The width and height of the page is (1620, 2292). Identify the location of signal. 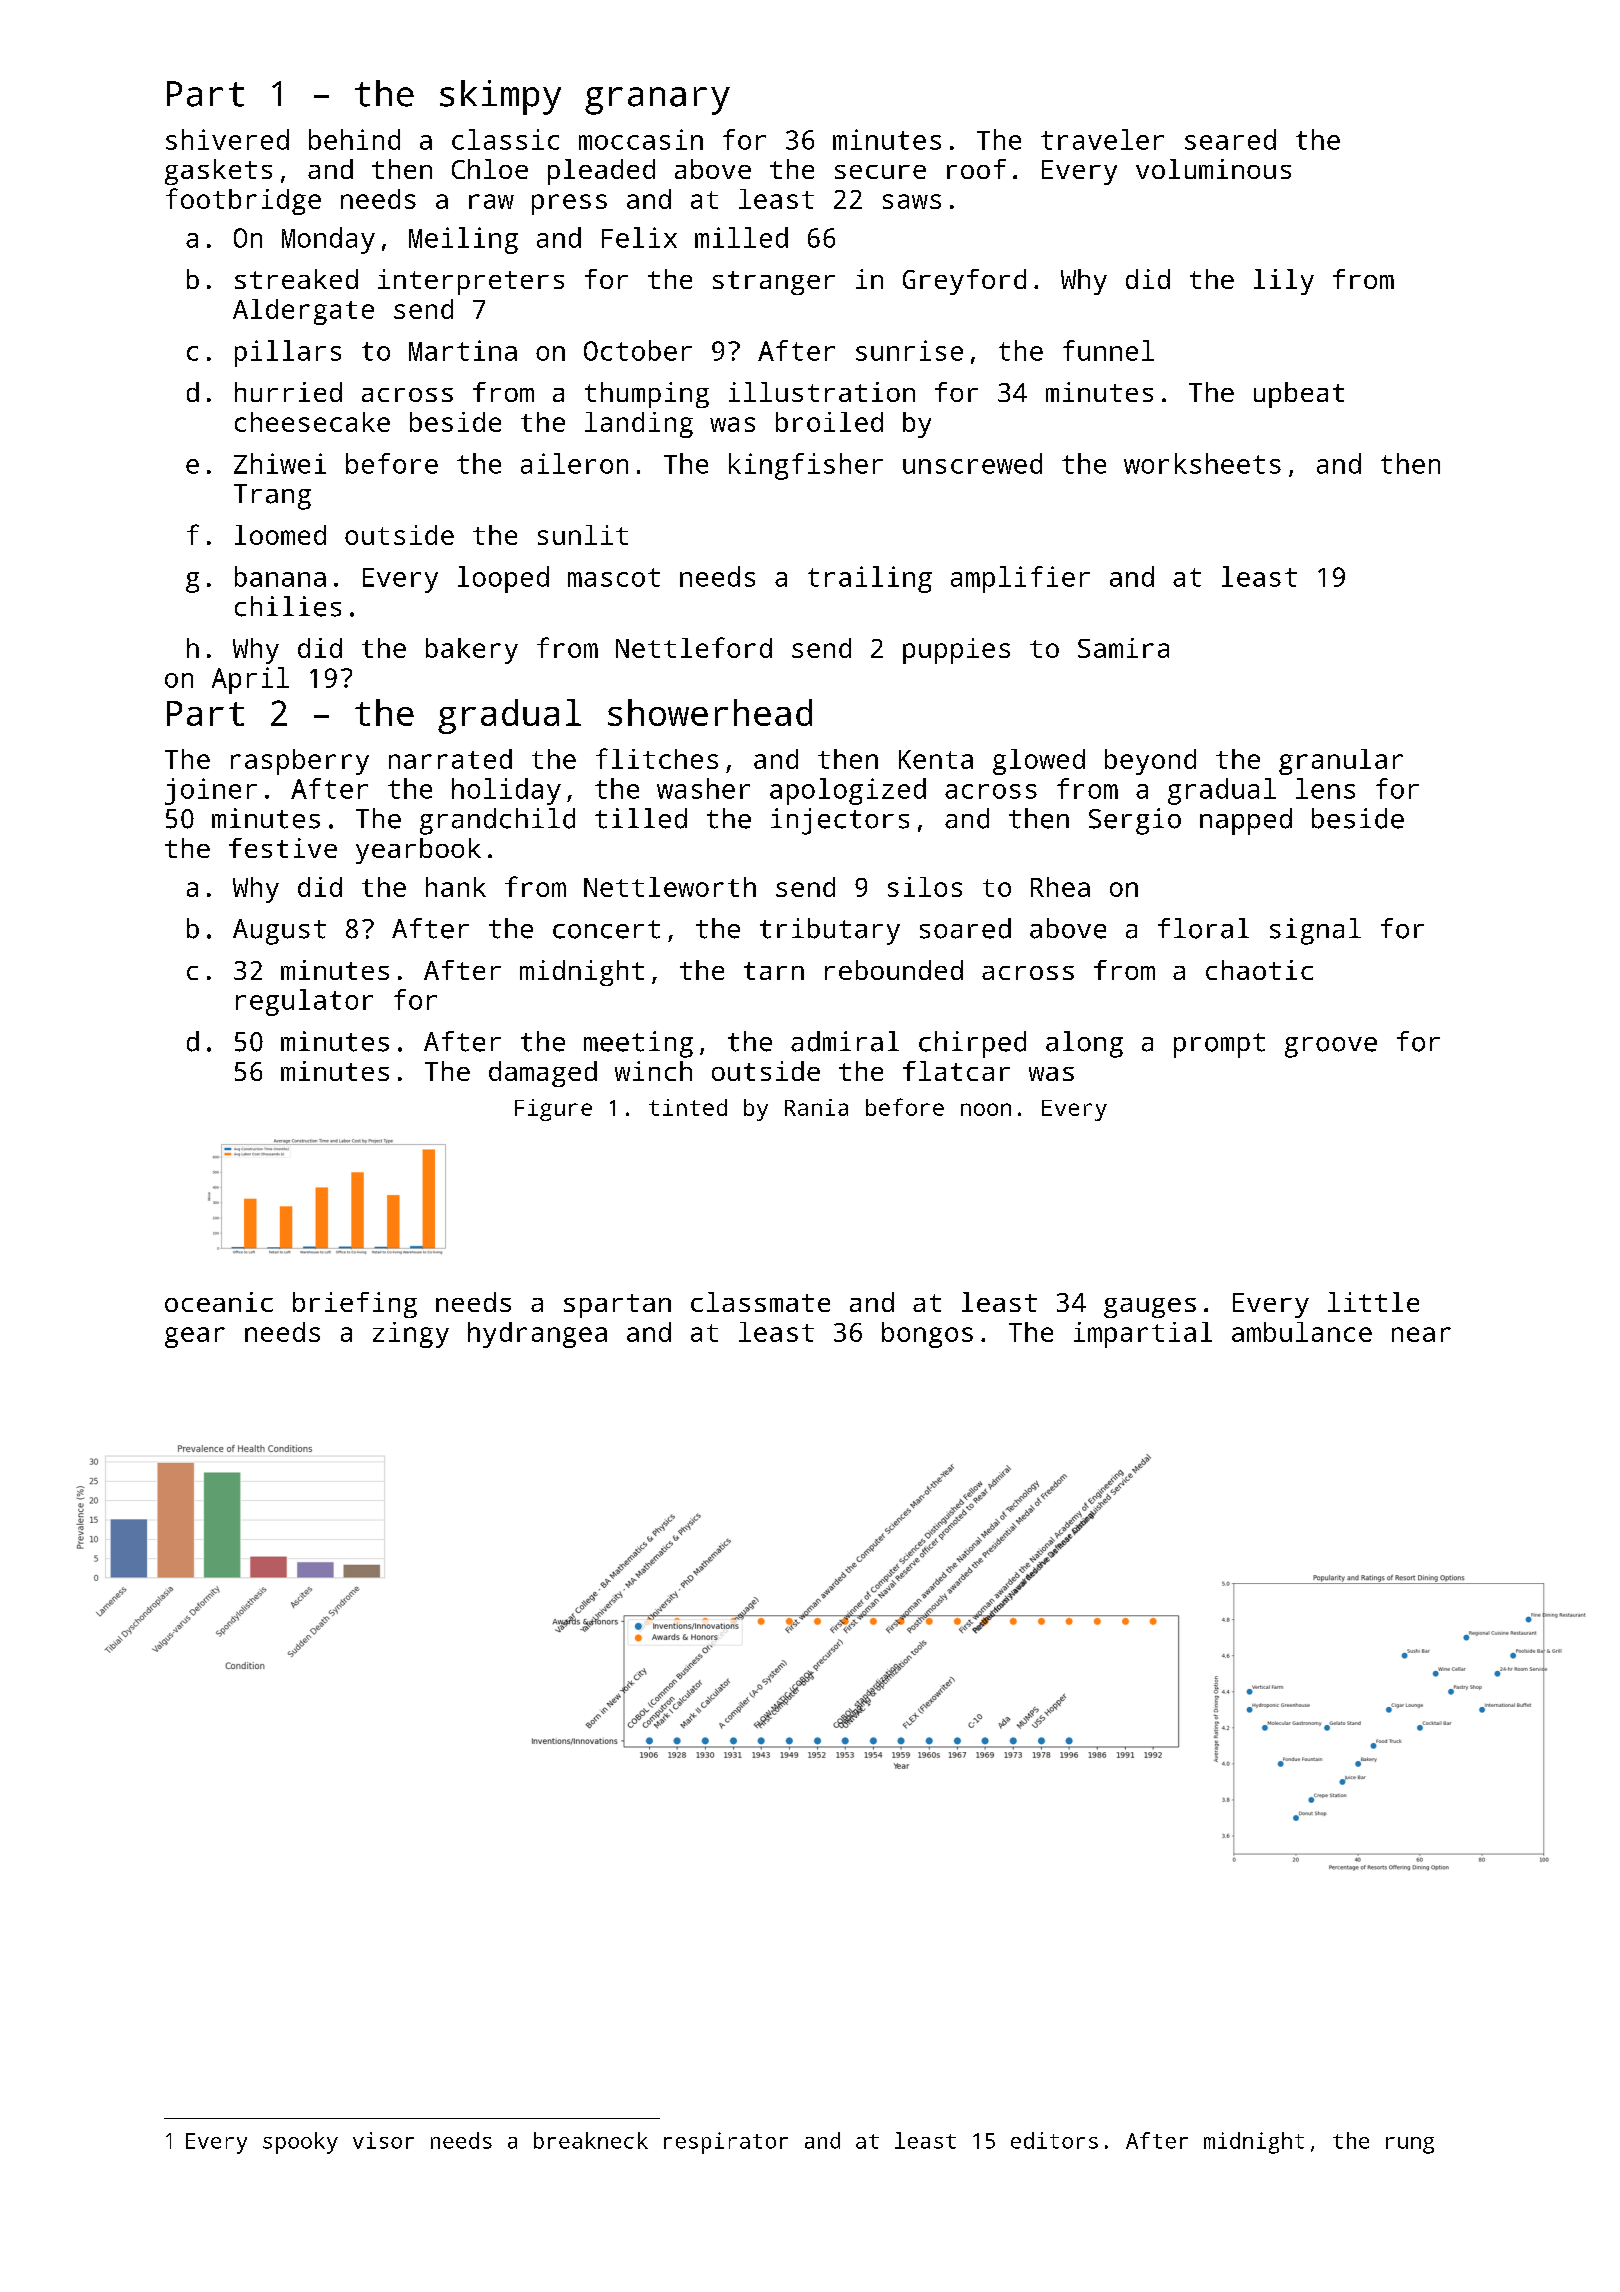
(1315, 931).
